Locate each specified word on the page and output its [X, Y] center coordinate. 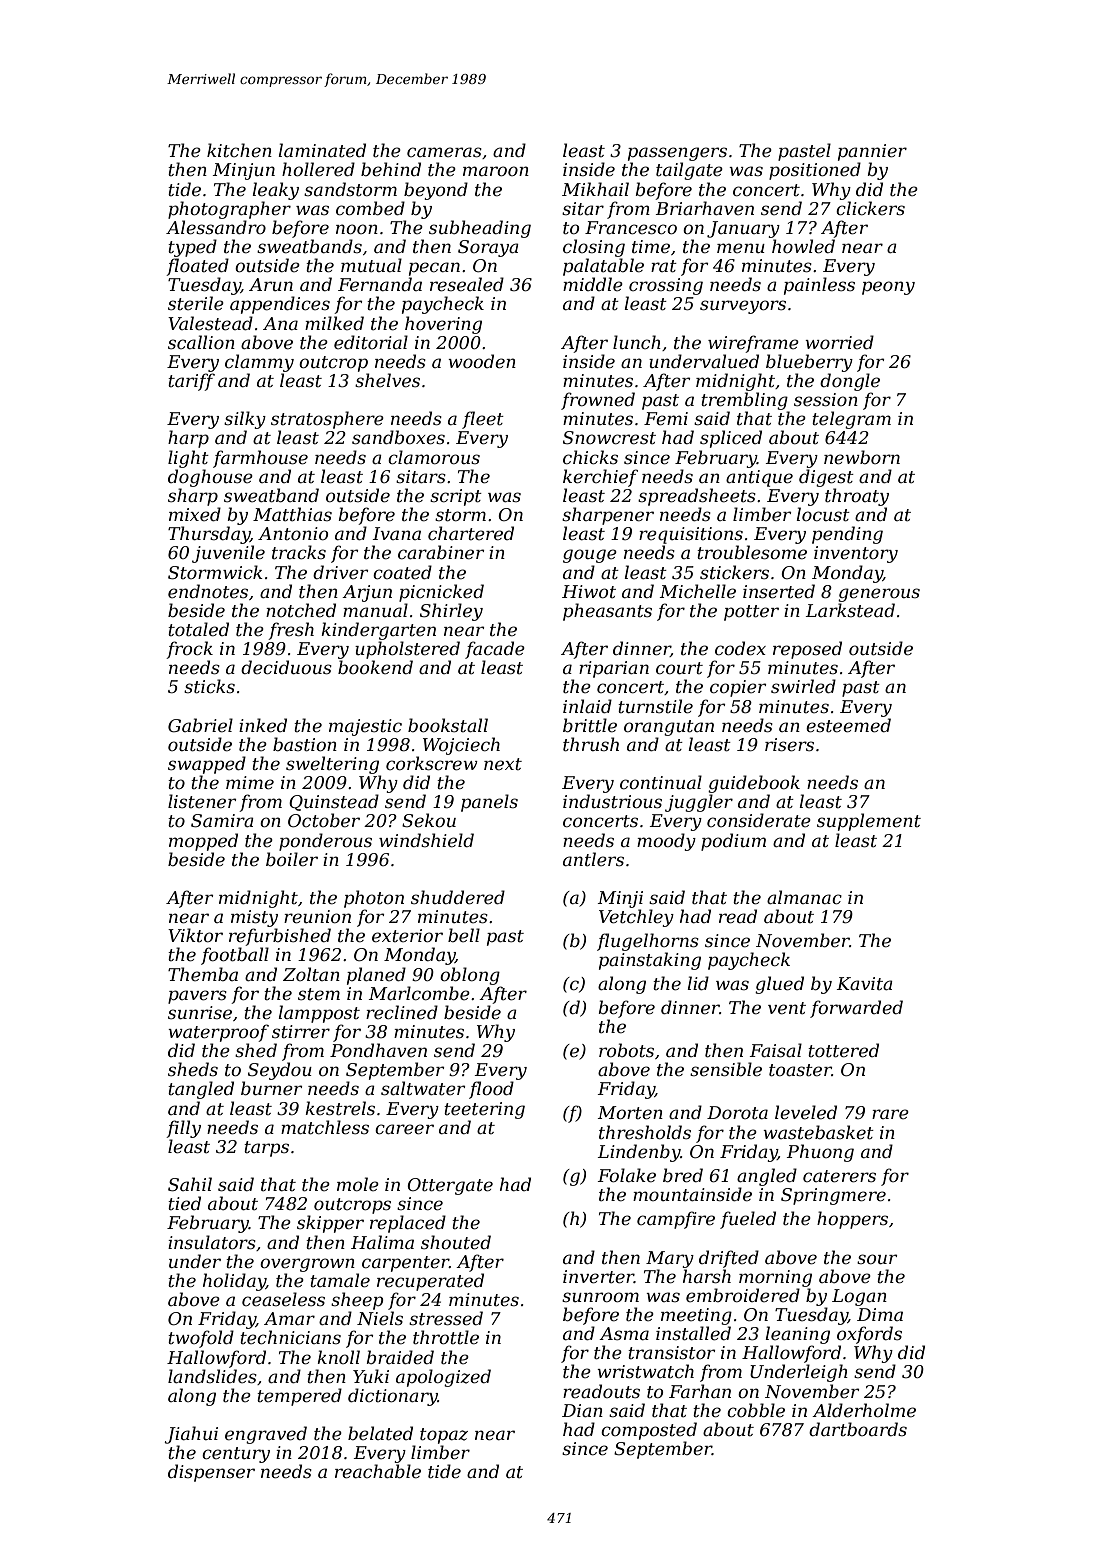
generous [879, 595]
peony [888, 288]
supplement [869, 822]
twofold [201, 1339]
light [188, 459]
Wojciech [461, 746]
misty [254, 918]
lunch [637, 342]
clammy [259, 363]
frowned [598, 401]
